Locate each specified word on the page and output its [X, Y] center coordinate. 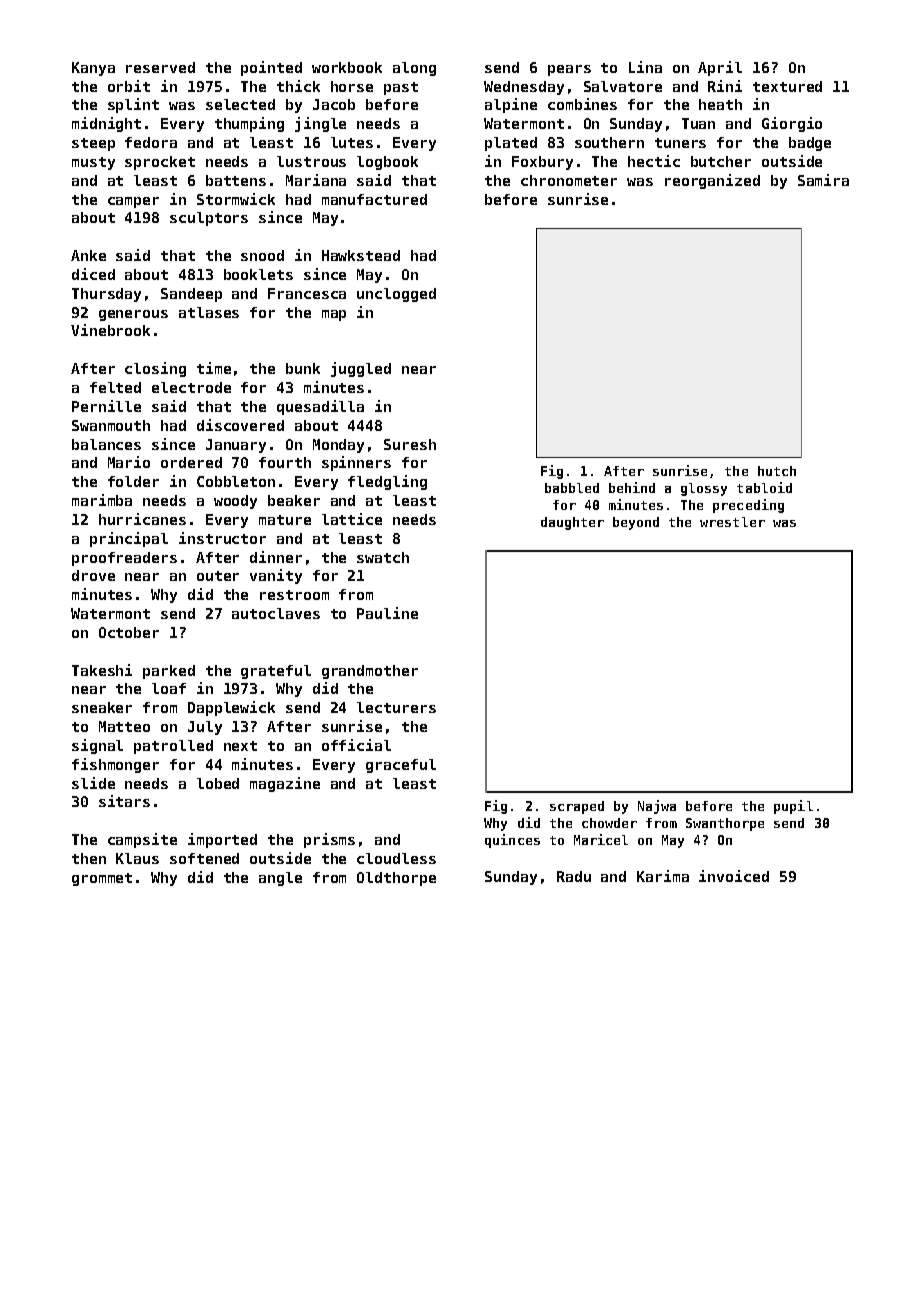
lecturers [396, 707]
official [356, 745]
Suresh [410, 444]
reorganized [712, 181]
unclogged [396, 295]
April [720, 68]
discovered [240, 425]
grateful [276, 672]
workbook [347, 67]
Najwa [657, 807]
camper [133, 202]
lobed [218, 783]
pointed [271, 68]
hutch [777, 471]
